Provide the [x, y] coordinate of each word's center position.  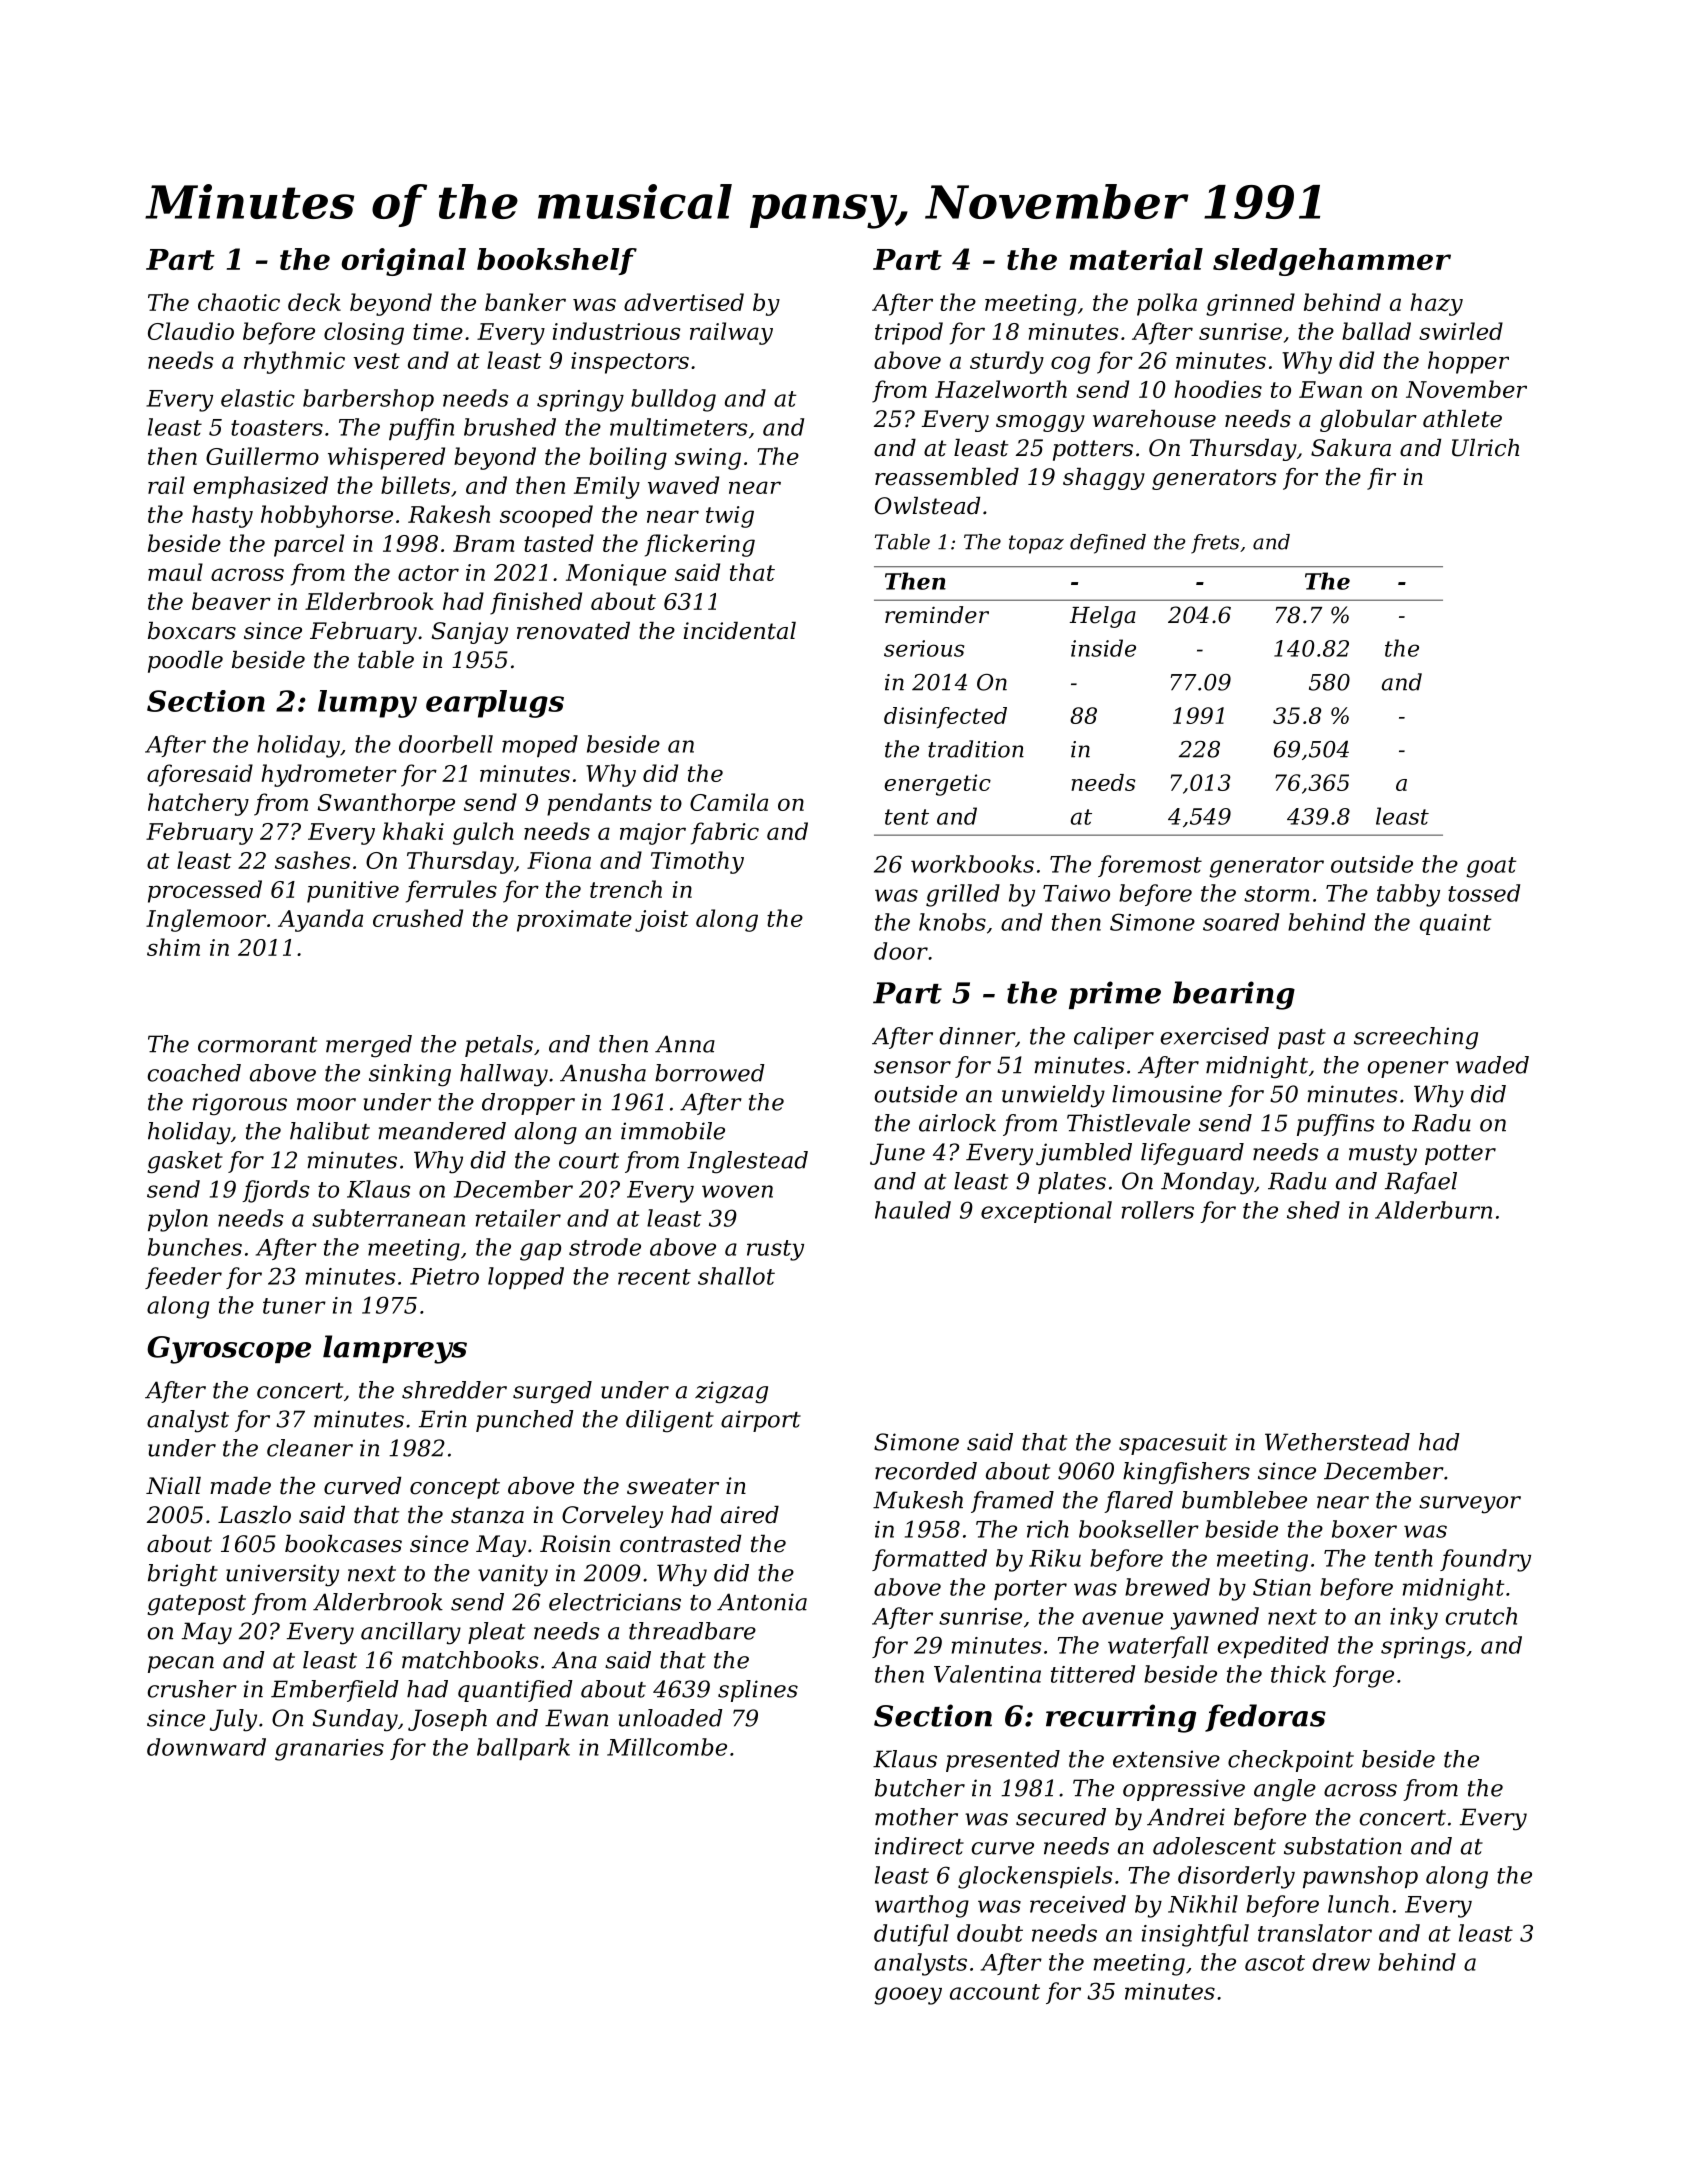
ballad [1376, 331]
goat [1491, 867]
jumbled [1084, 1154]
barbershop [368, 400]
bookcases [343, 1544]
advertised [684, 302]
